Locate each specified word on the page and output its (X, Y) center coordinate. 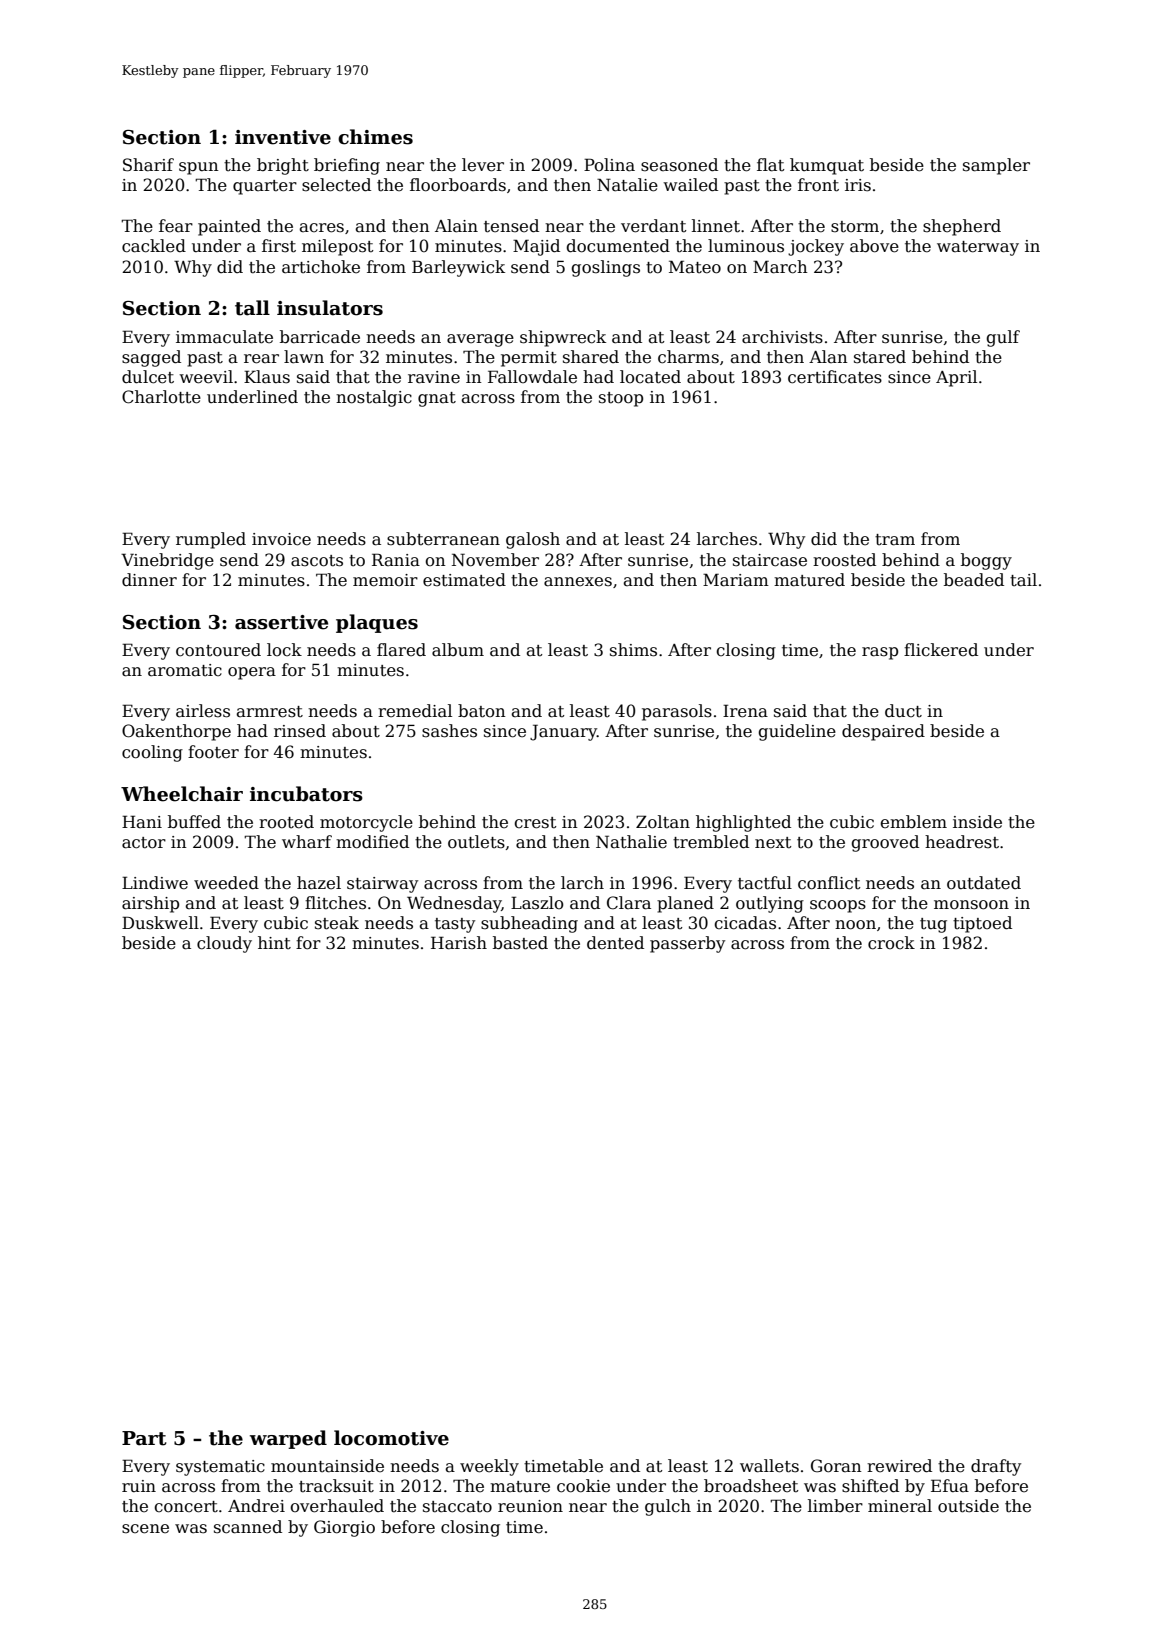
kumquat (827, 166)
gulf (1003, 338)
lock (284, 649)
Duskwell (160, 923)
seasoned (679, 165)
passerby (687, 944)
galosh (533, 540)
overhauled (337, 1506)
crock (891, 943)
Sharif (148, 165)
